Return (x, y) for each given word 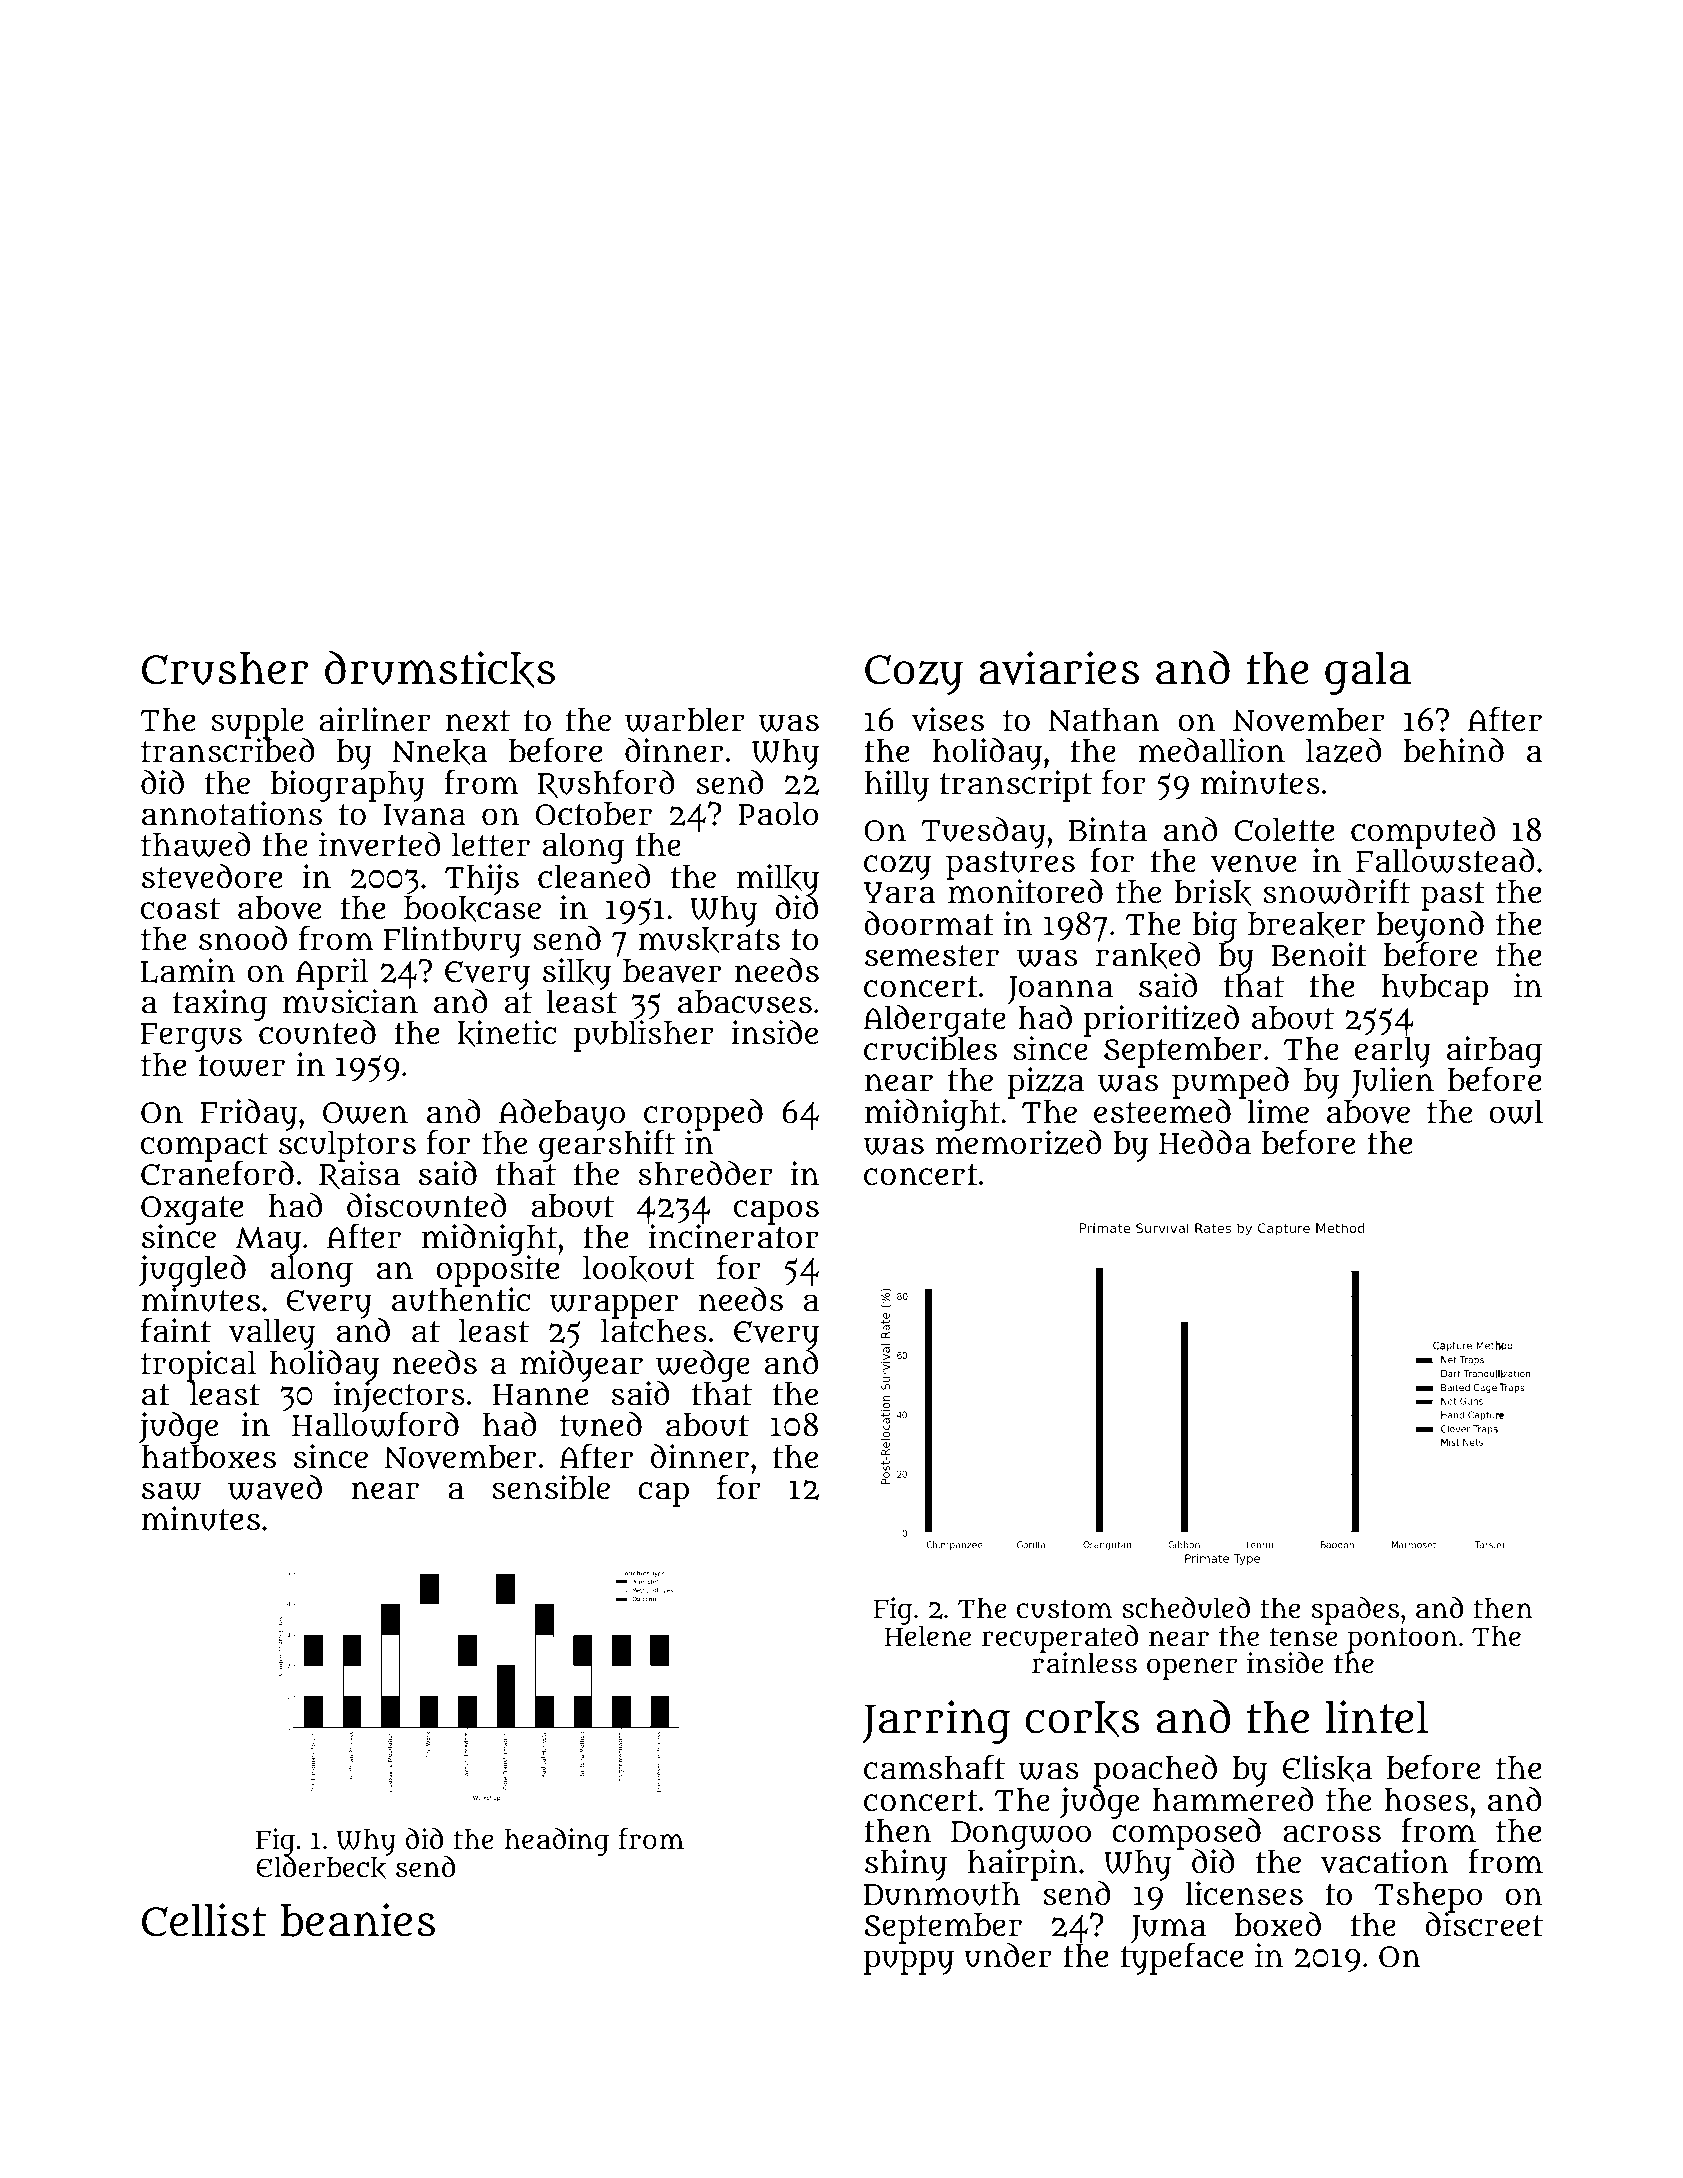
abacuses (745, 1002)
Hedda (1205, 1142)
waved (275, 1487)
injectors (399, 1397)
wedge (703, 1366)
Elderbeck (321, 1868)
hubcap (1435, 989)
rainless (1084, 1663)
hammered (1233, 1799)
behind (1453, 750)
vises (947, 719)
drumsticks (440, 669)
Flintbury (452, 942)
